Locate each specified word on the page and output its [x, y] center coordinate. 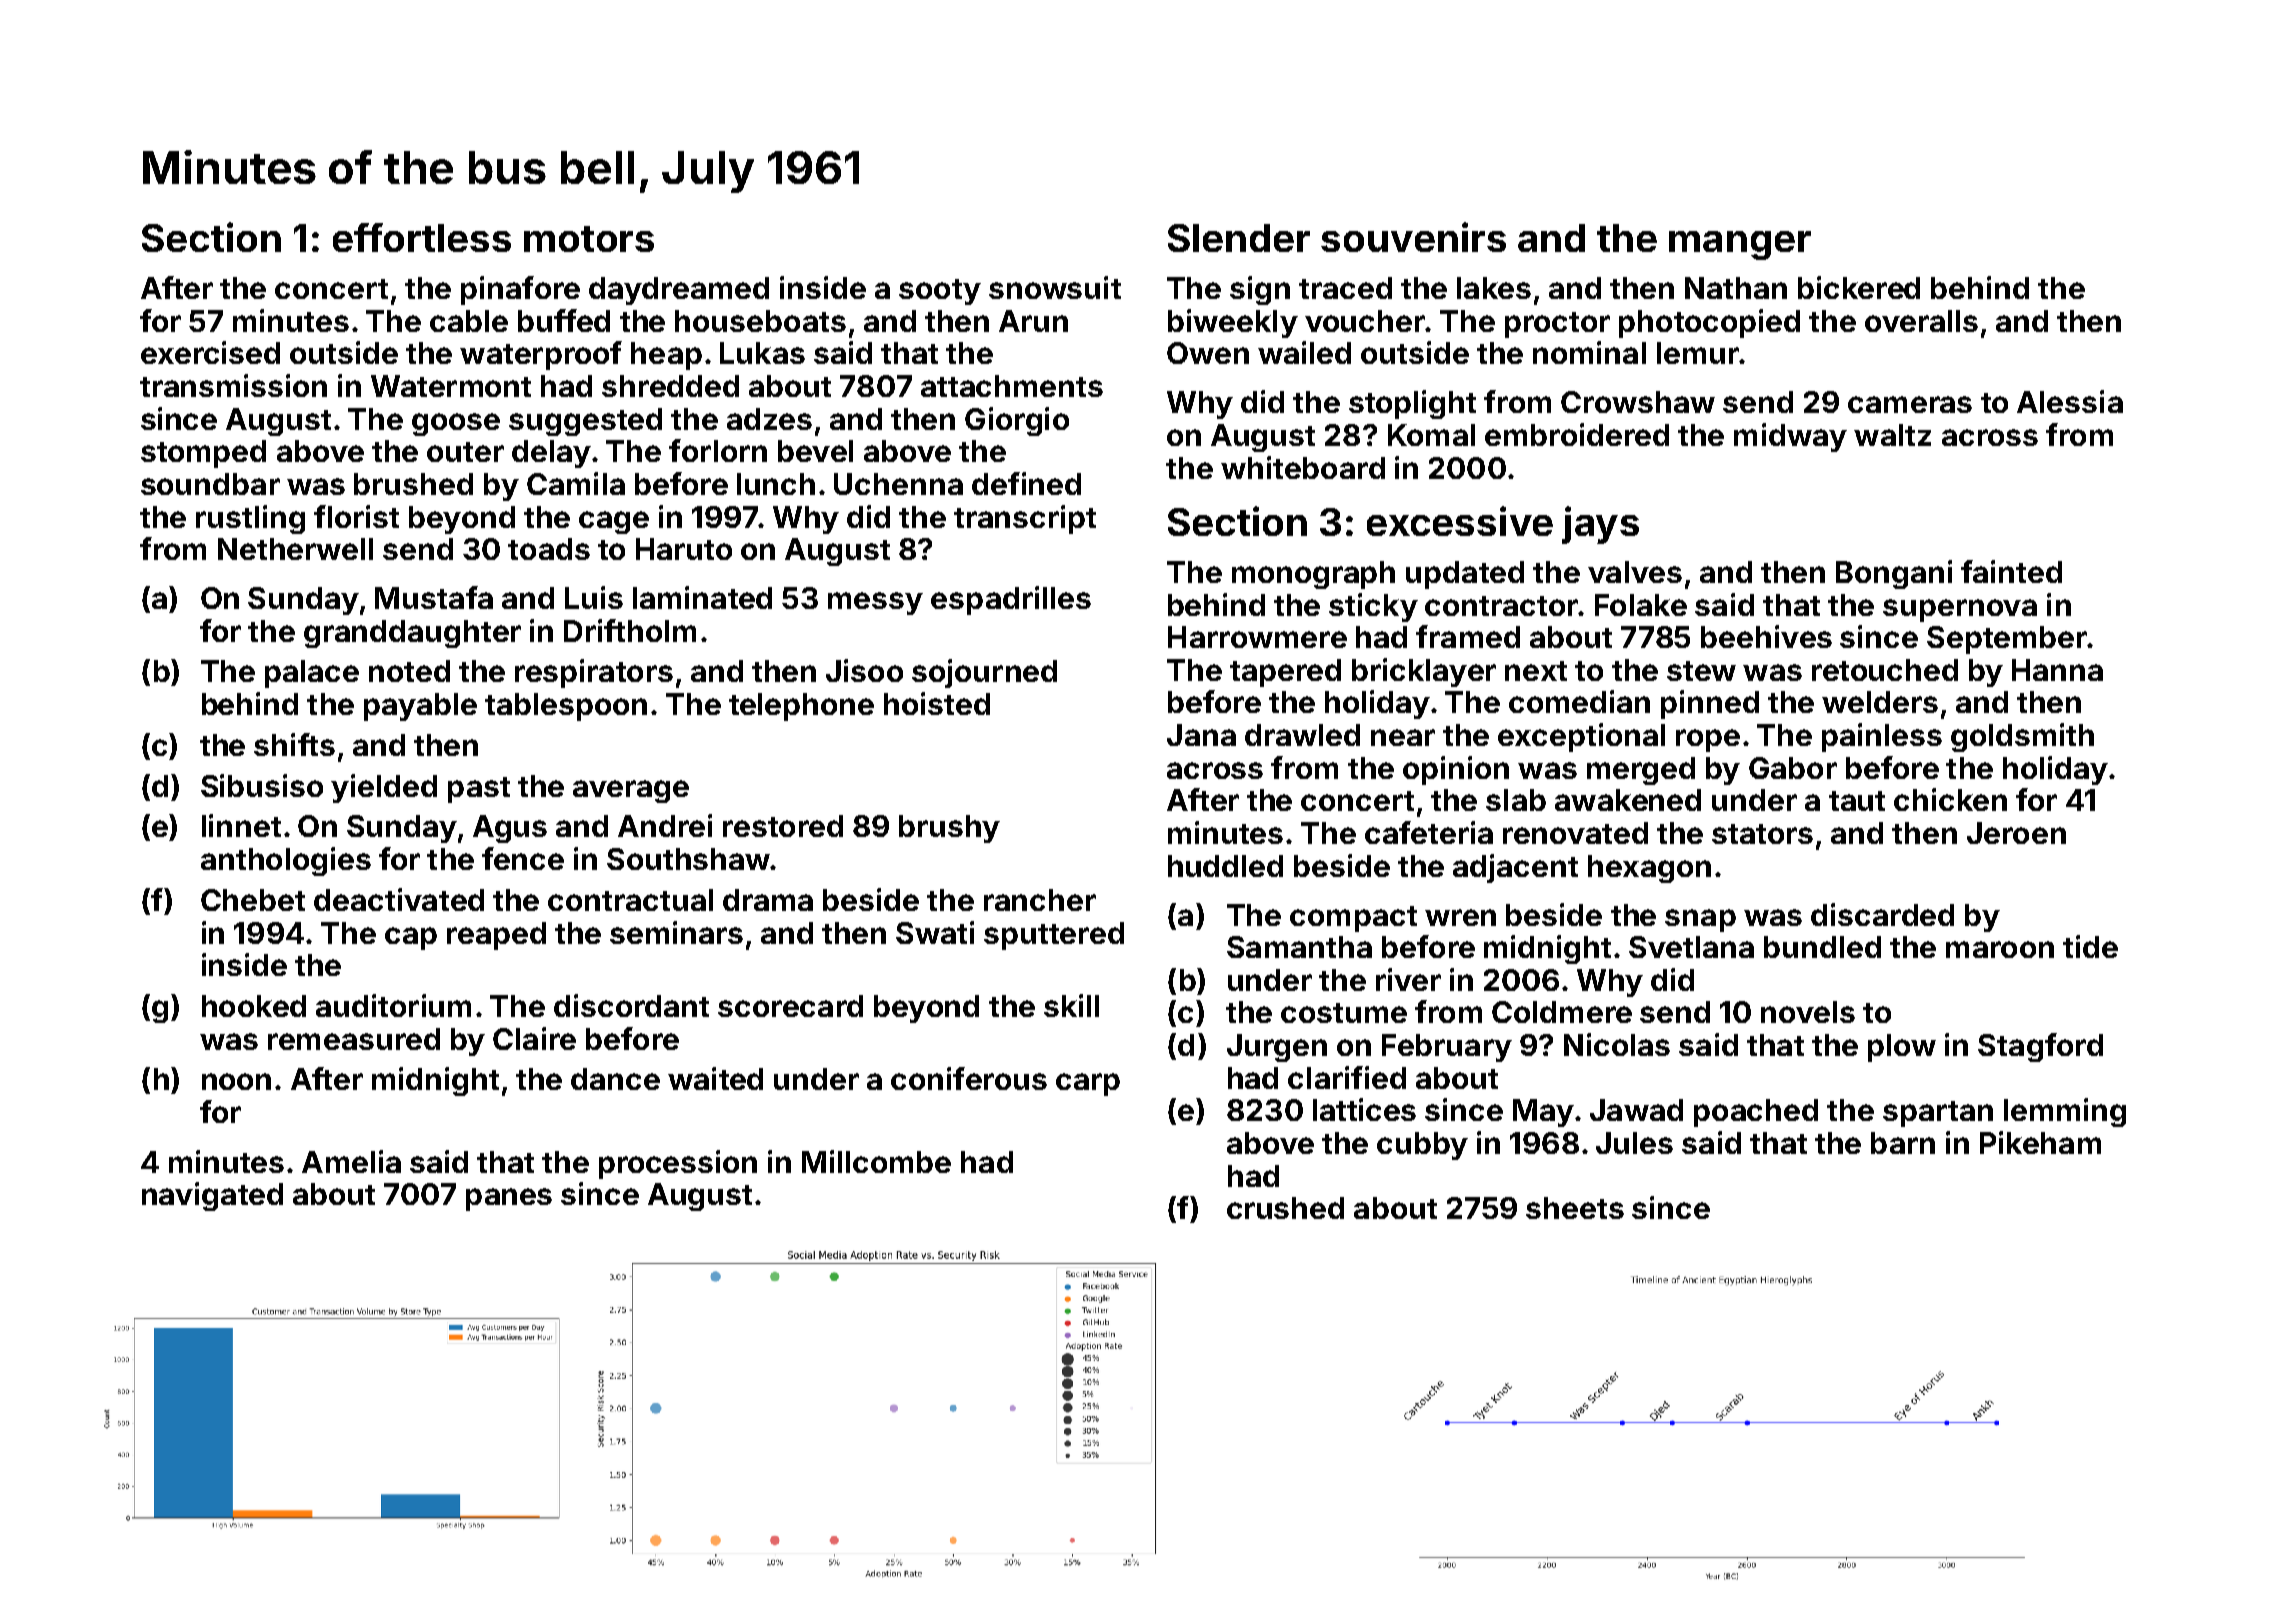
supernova [1960, 610]
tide [2090, 946]
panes [509, 1199]
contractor [1501, 606]
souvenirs [1413, 237]
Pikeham [2040, 1142]
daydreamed [679, 291]
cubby [1422, 1146]
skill [1071, 1005]
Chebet [253, 900]
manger [1740, 245]
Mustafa [434, 597]
